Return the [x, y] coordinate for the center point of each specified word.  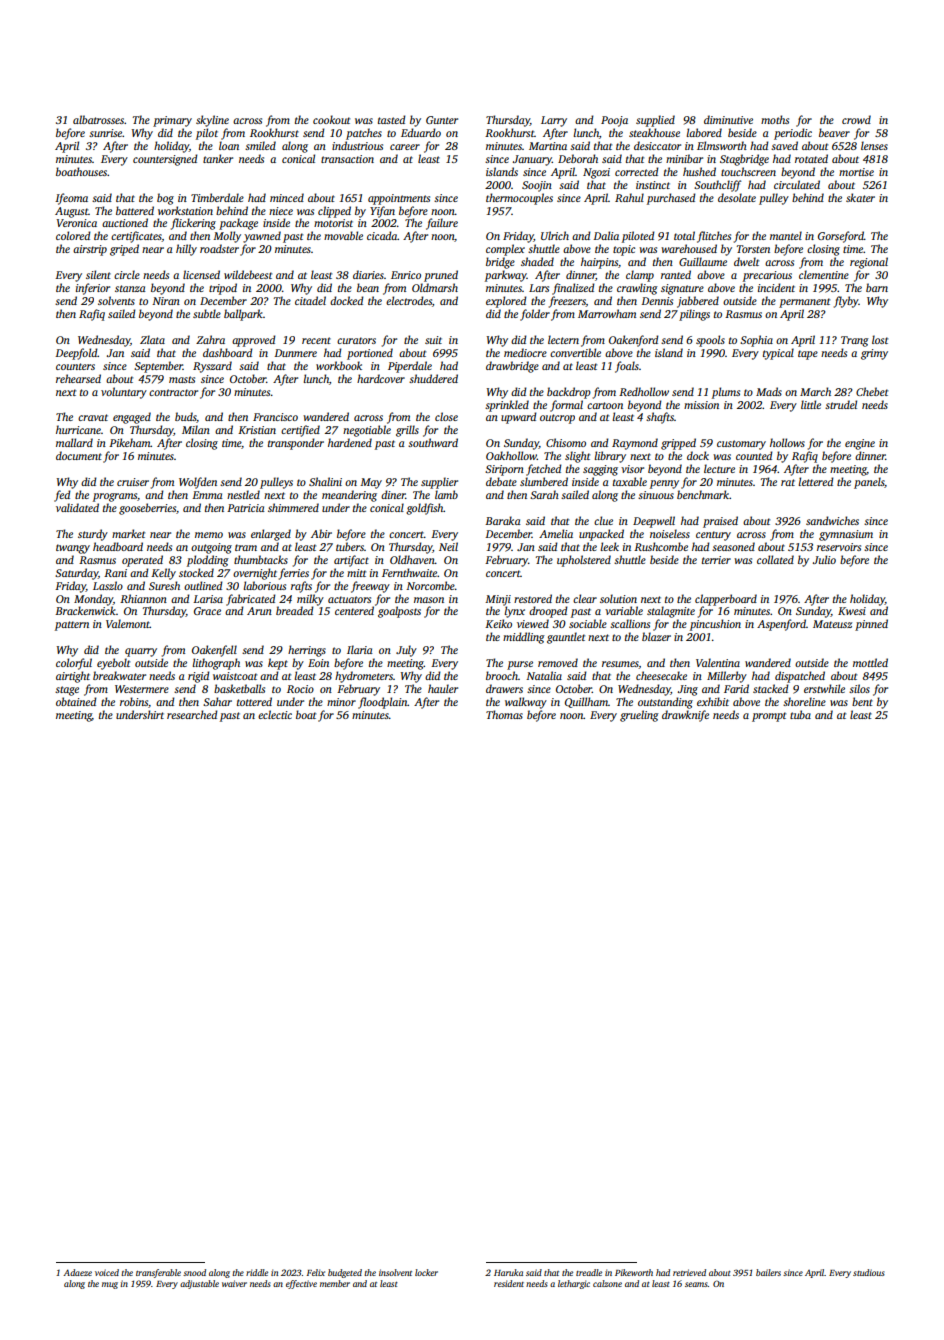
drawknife [685, 716]
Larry [554, 121]
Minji [498, 600]
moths [775, 119]
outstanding [665, 703]
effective [301, 1284]
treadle [589, 1272]
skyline [212, 121]
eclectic [275, 714]
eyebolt [113, 664]
